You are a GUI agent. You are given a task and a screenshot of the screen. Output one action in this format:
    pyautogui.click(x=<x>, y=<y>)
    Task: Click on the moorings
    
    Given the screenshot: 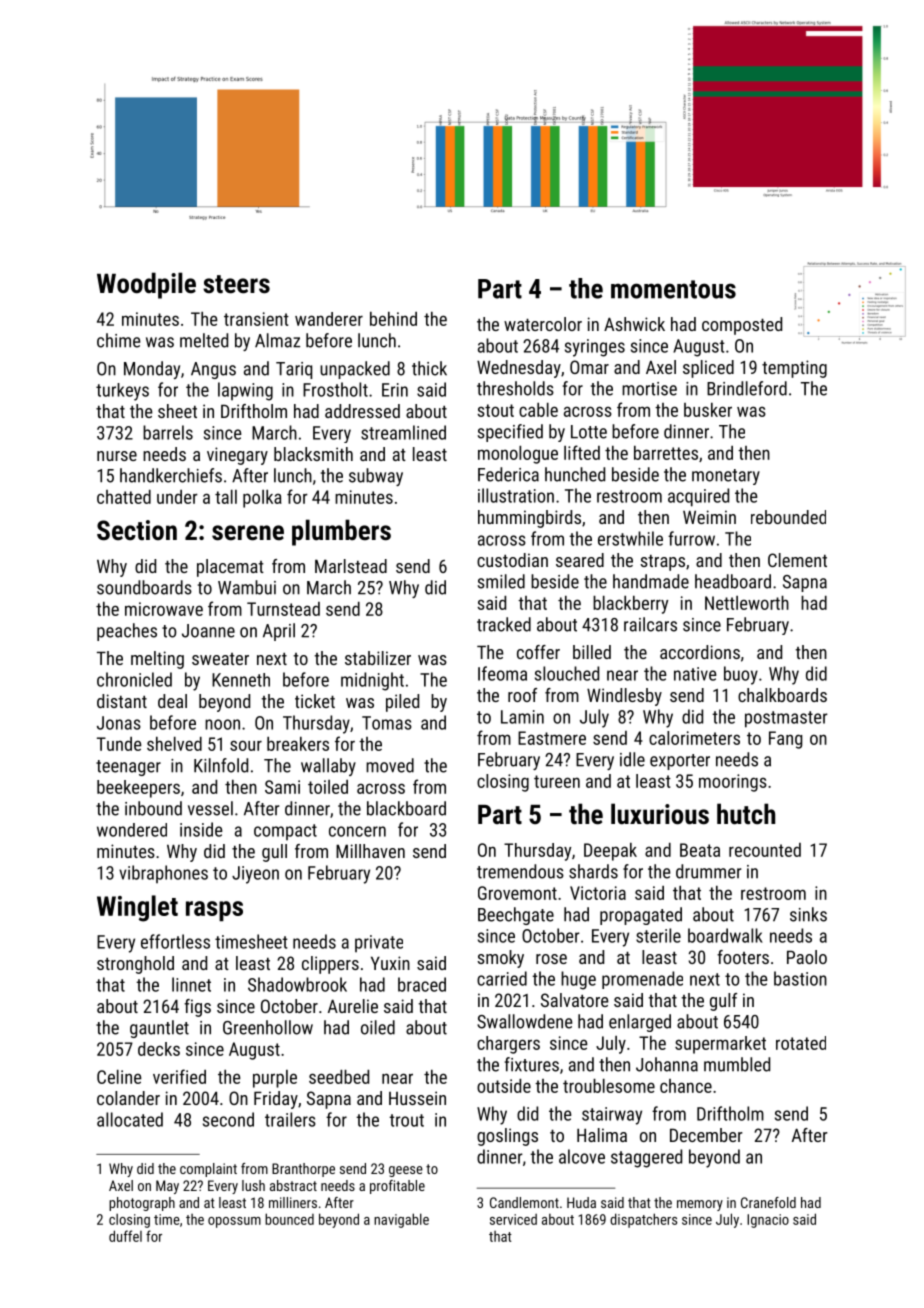 What is the action you would take?
    pyautogui.click(x=733, y=783)
